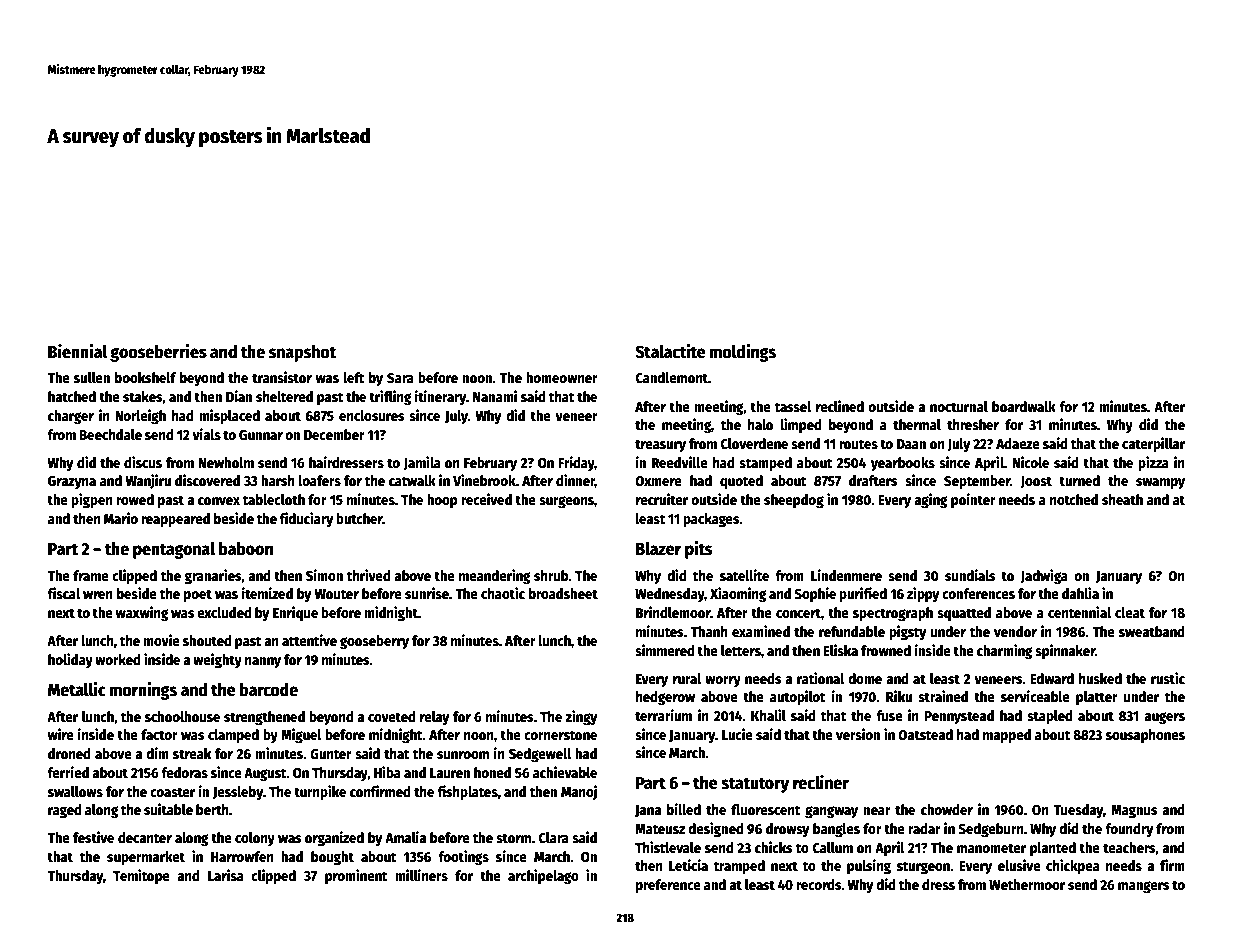  What do you see at coordinates (282, 377) in the image?
I see `transistor` at bounding box center [282, 377].
